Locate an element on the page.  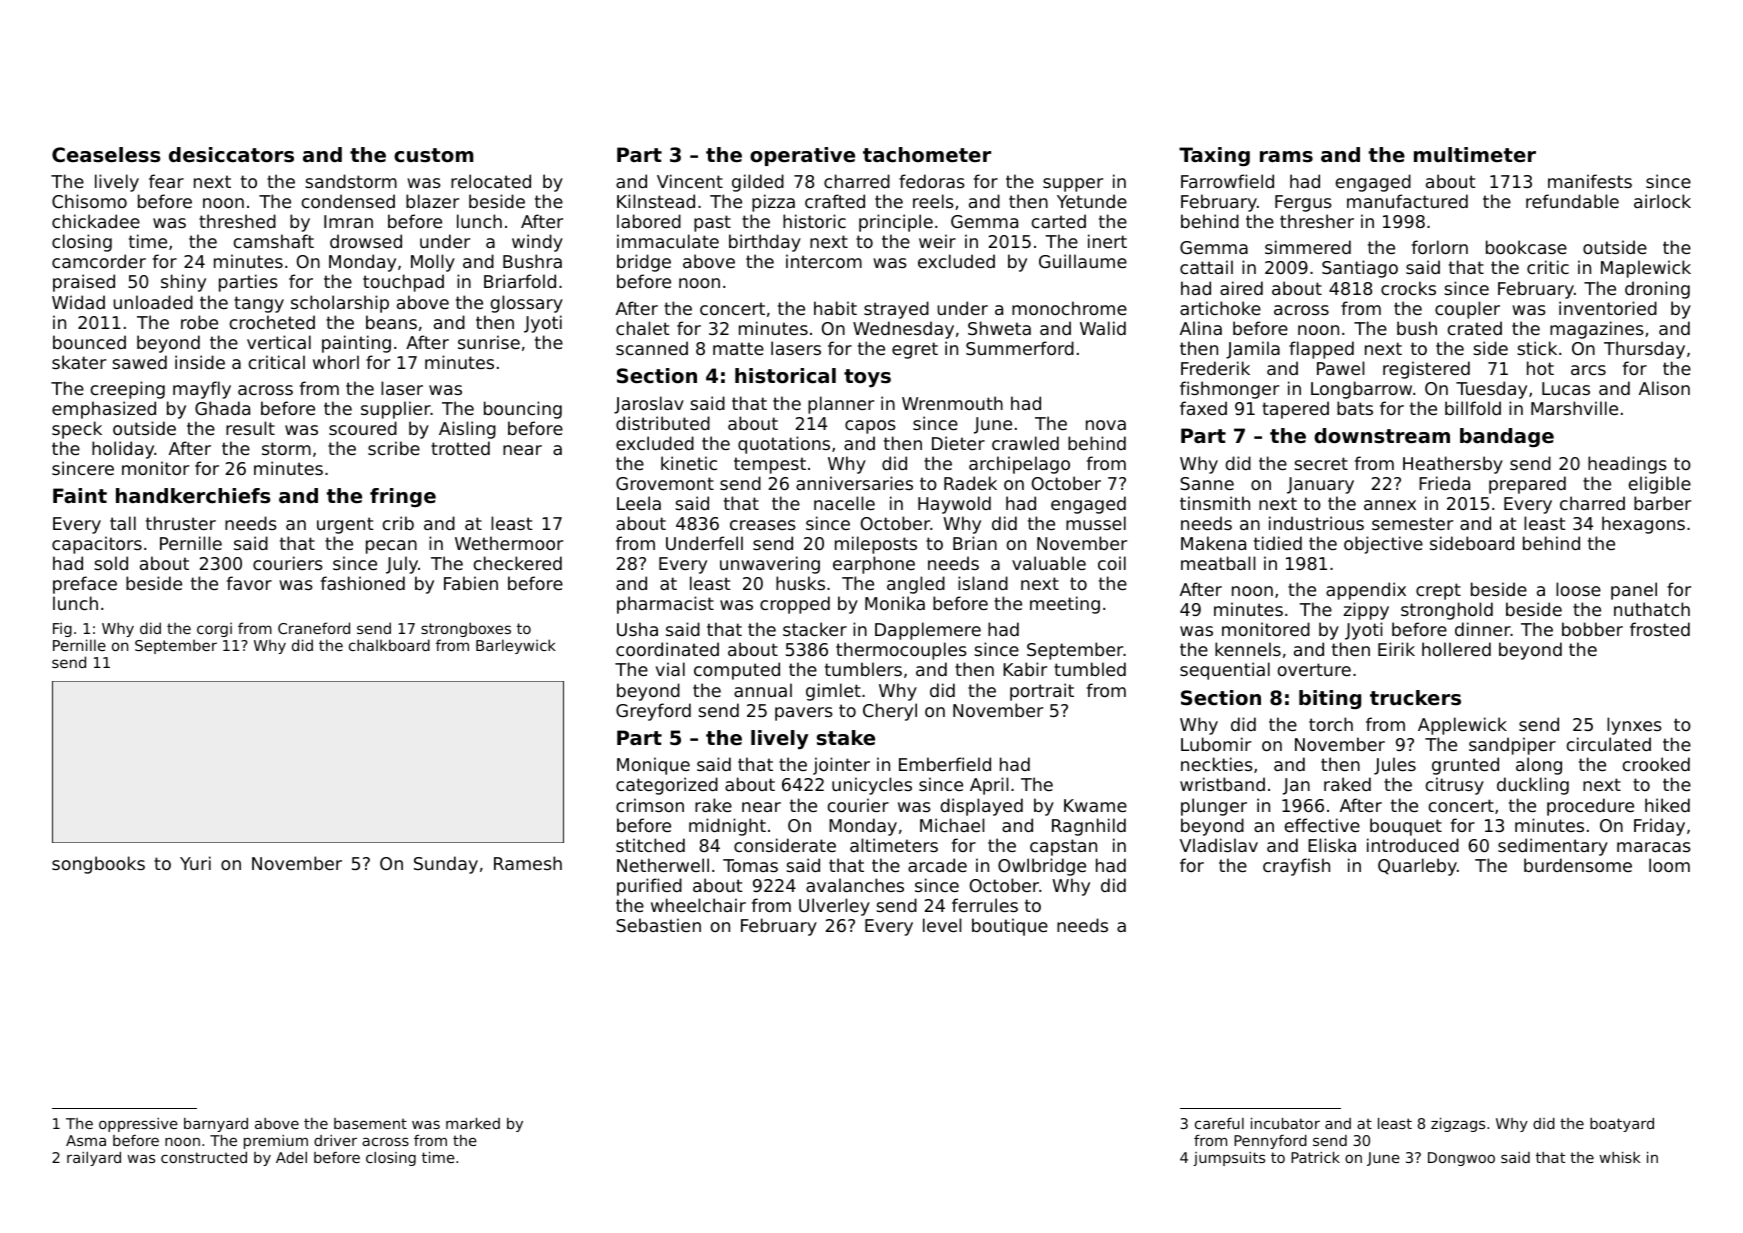
loom is located at coordinates (1669, 865).
